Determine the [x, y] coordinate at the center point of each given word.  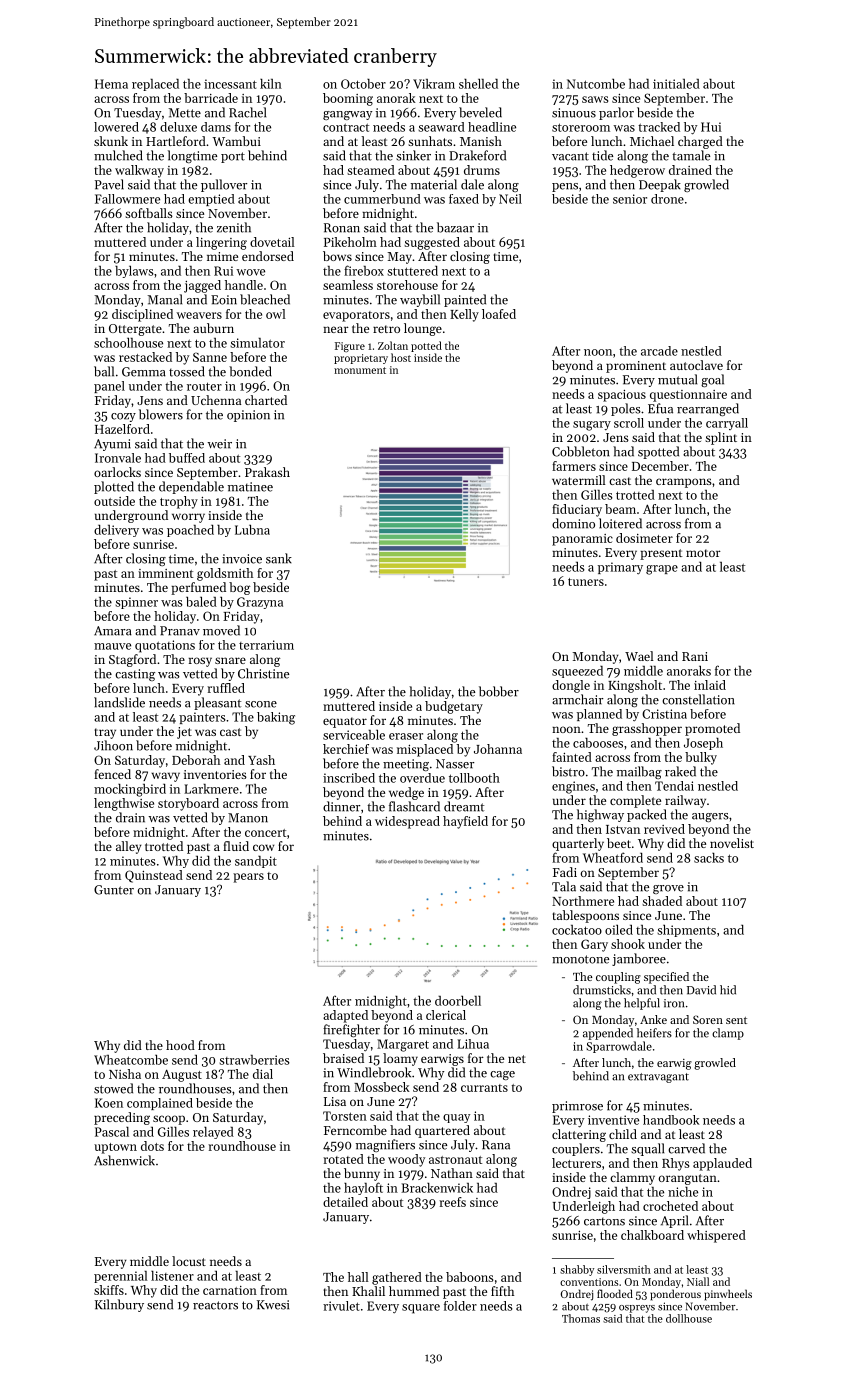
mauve [112, 646]
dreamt [464, 806]
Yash [261, 760]
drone [667, 199]
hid [728, 990]
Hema [111, 84]
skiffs [109, 1290]
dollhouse [689, 1318]
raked [680, 771]
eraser [406, 736]
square [421, 1309]
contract [346, 127]
